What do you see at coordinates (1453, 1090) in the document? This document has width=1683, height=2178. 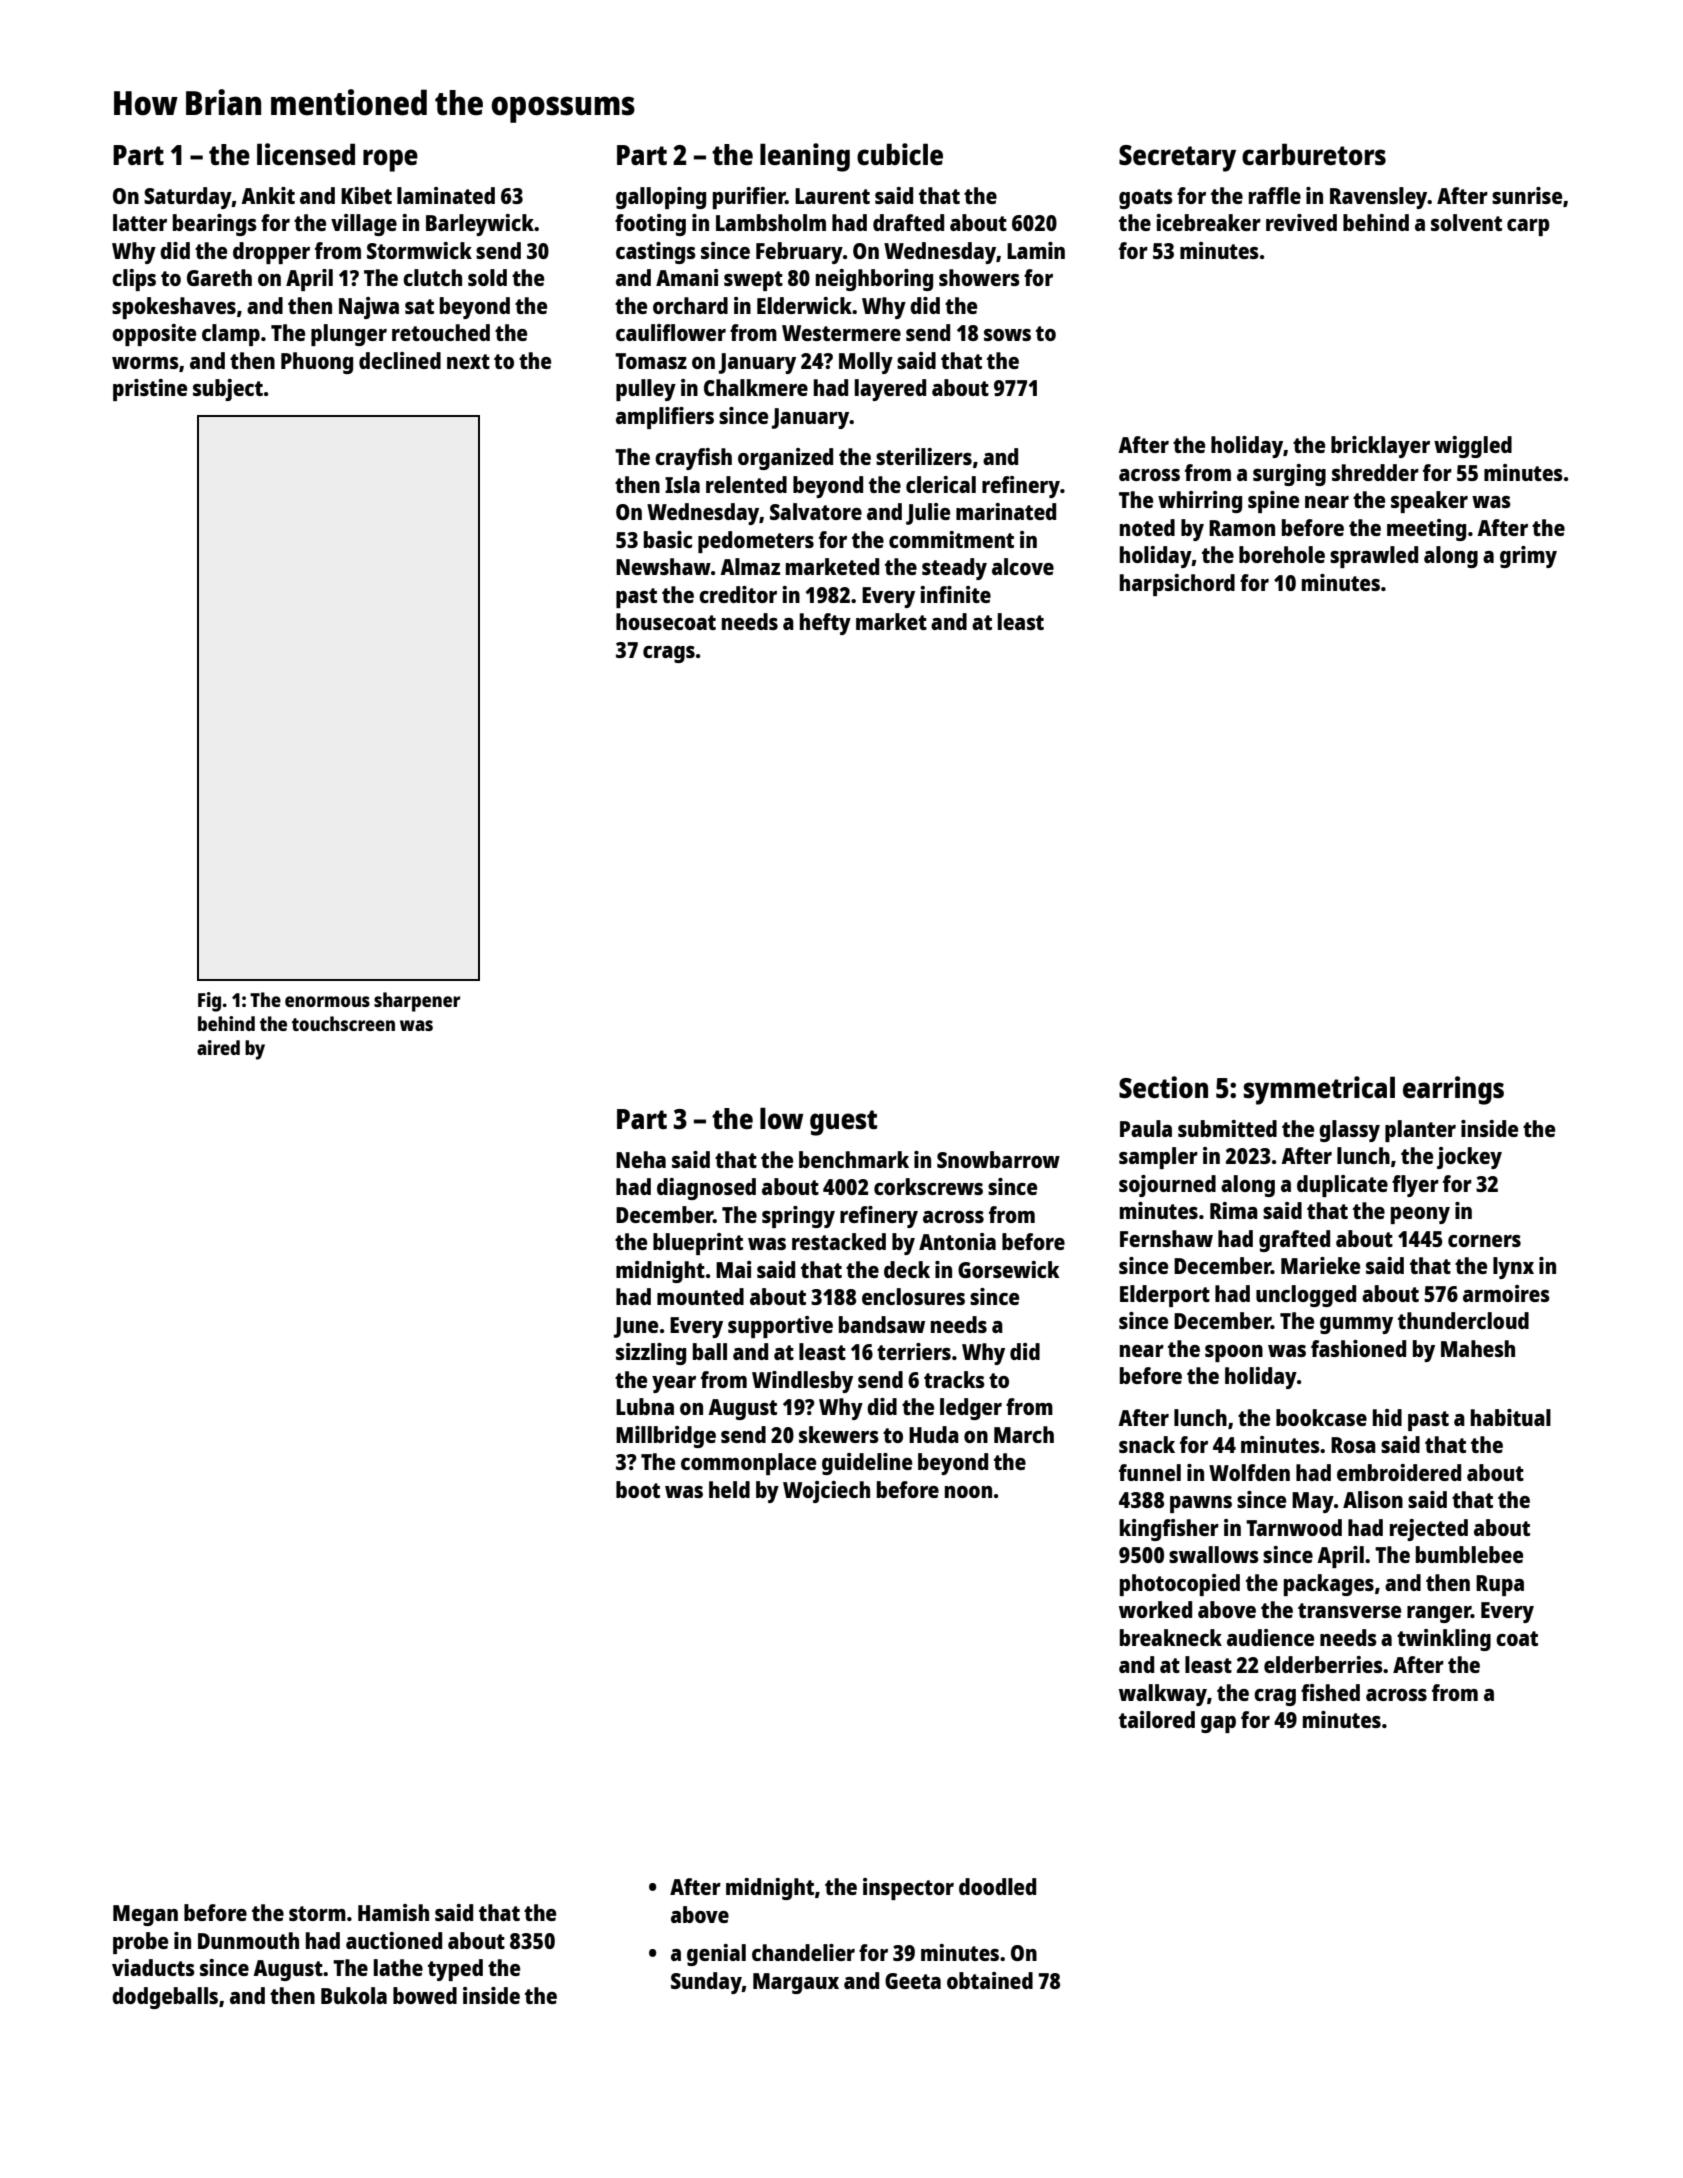 I see `earrings` at bounding box center [1453, 1090].
